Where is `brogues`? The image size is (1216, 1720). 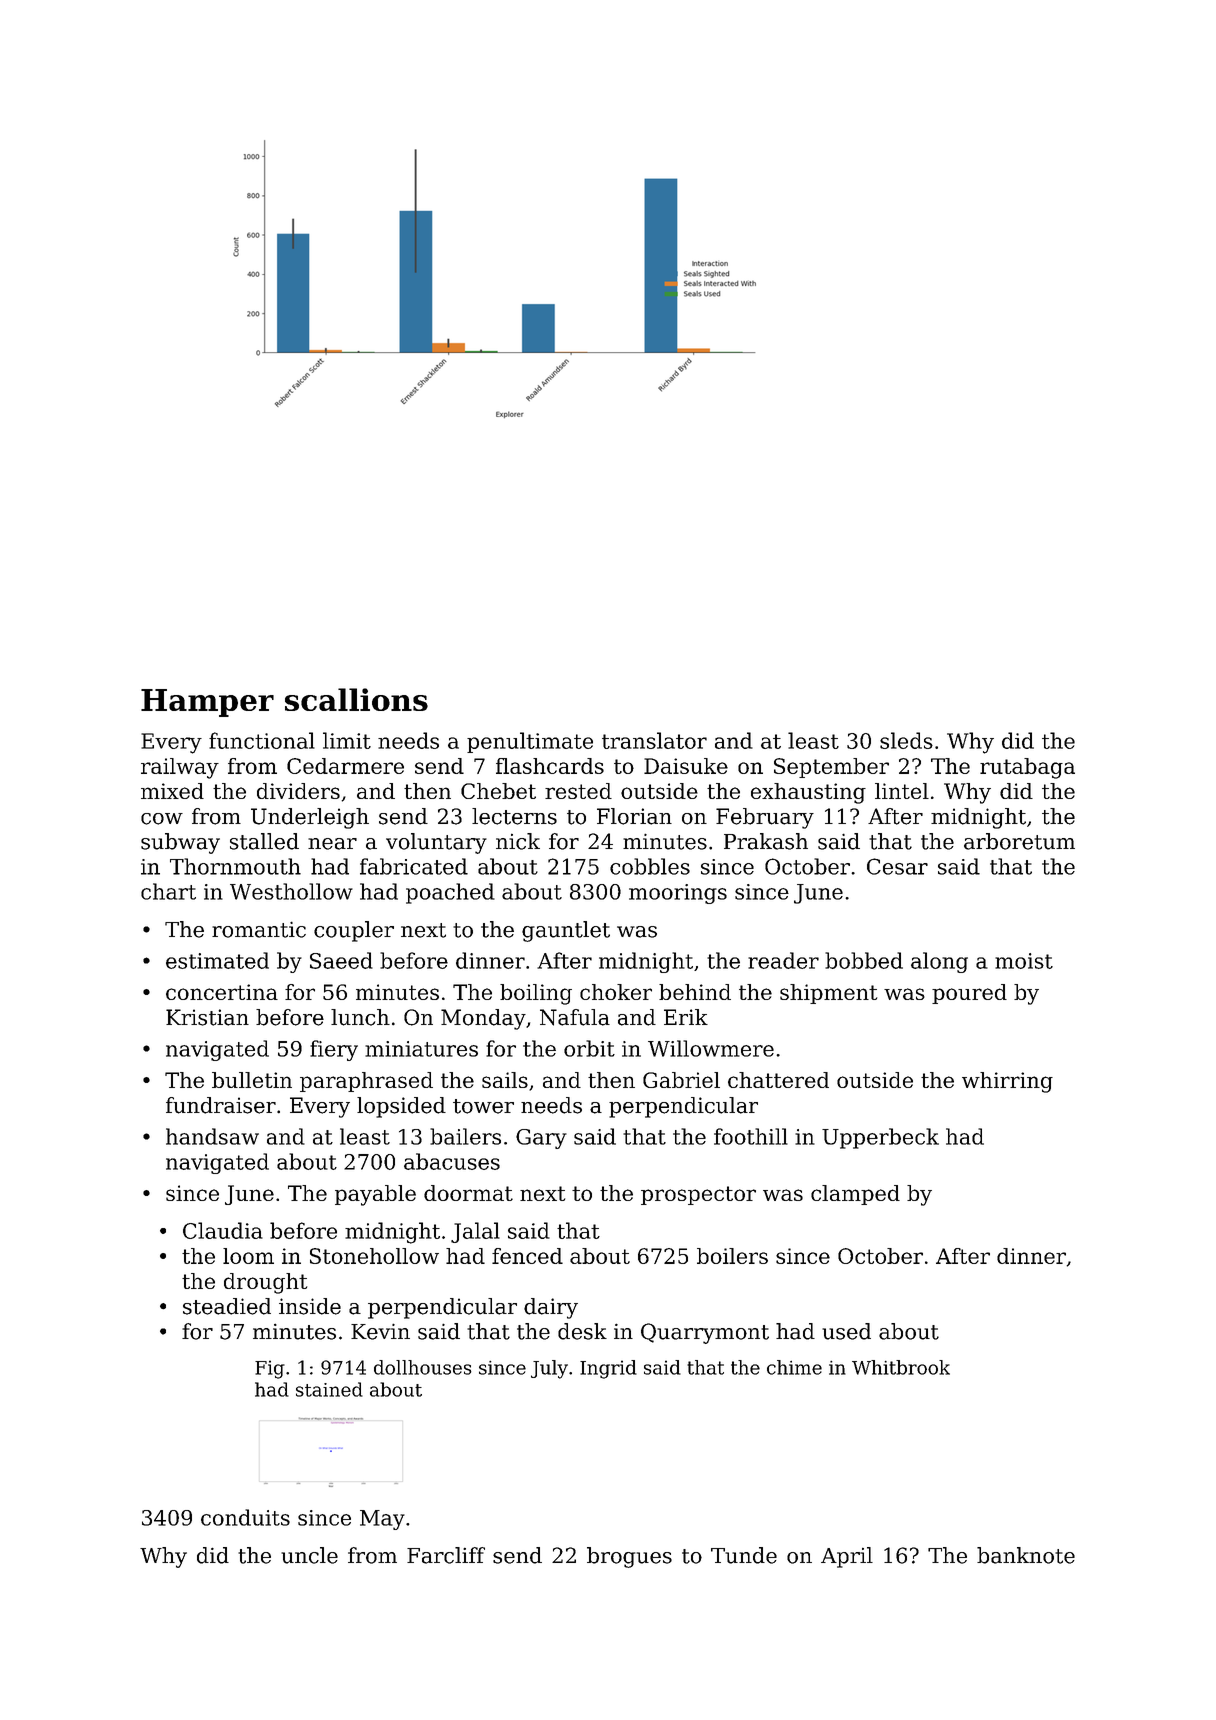
brogues is located at coordinates (629, 1557).
